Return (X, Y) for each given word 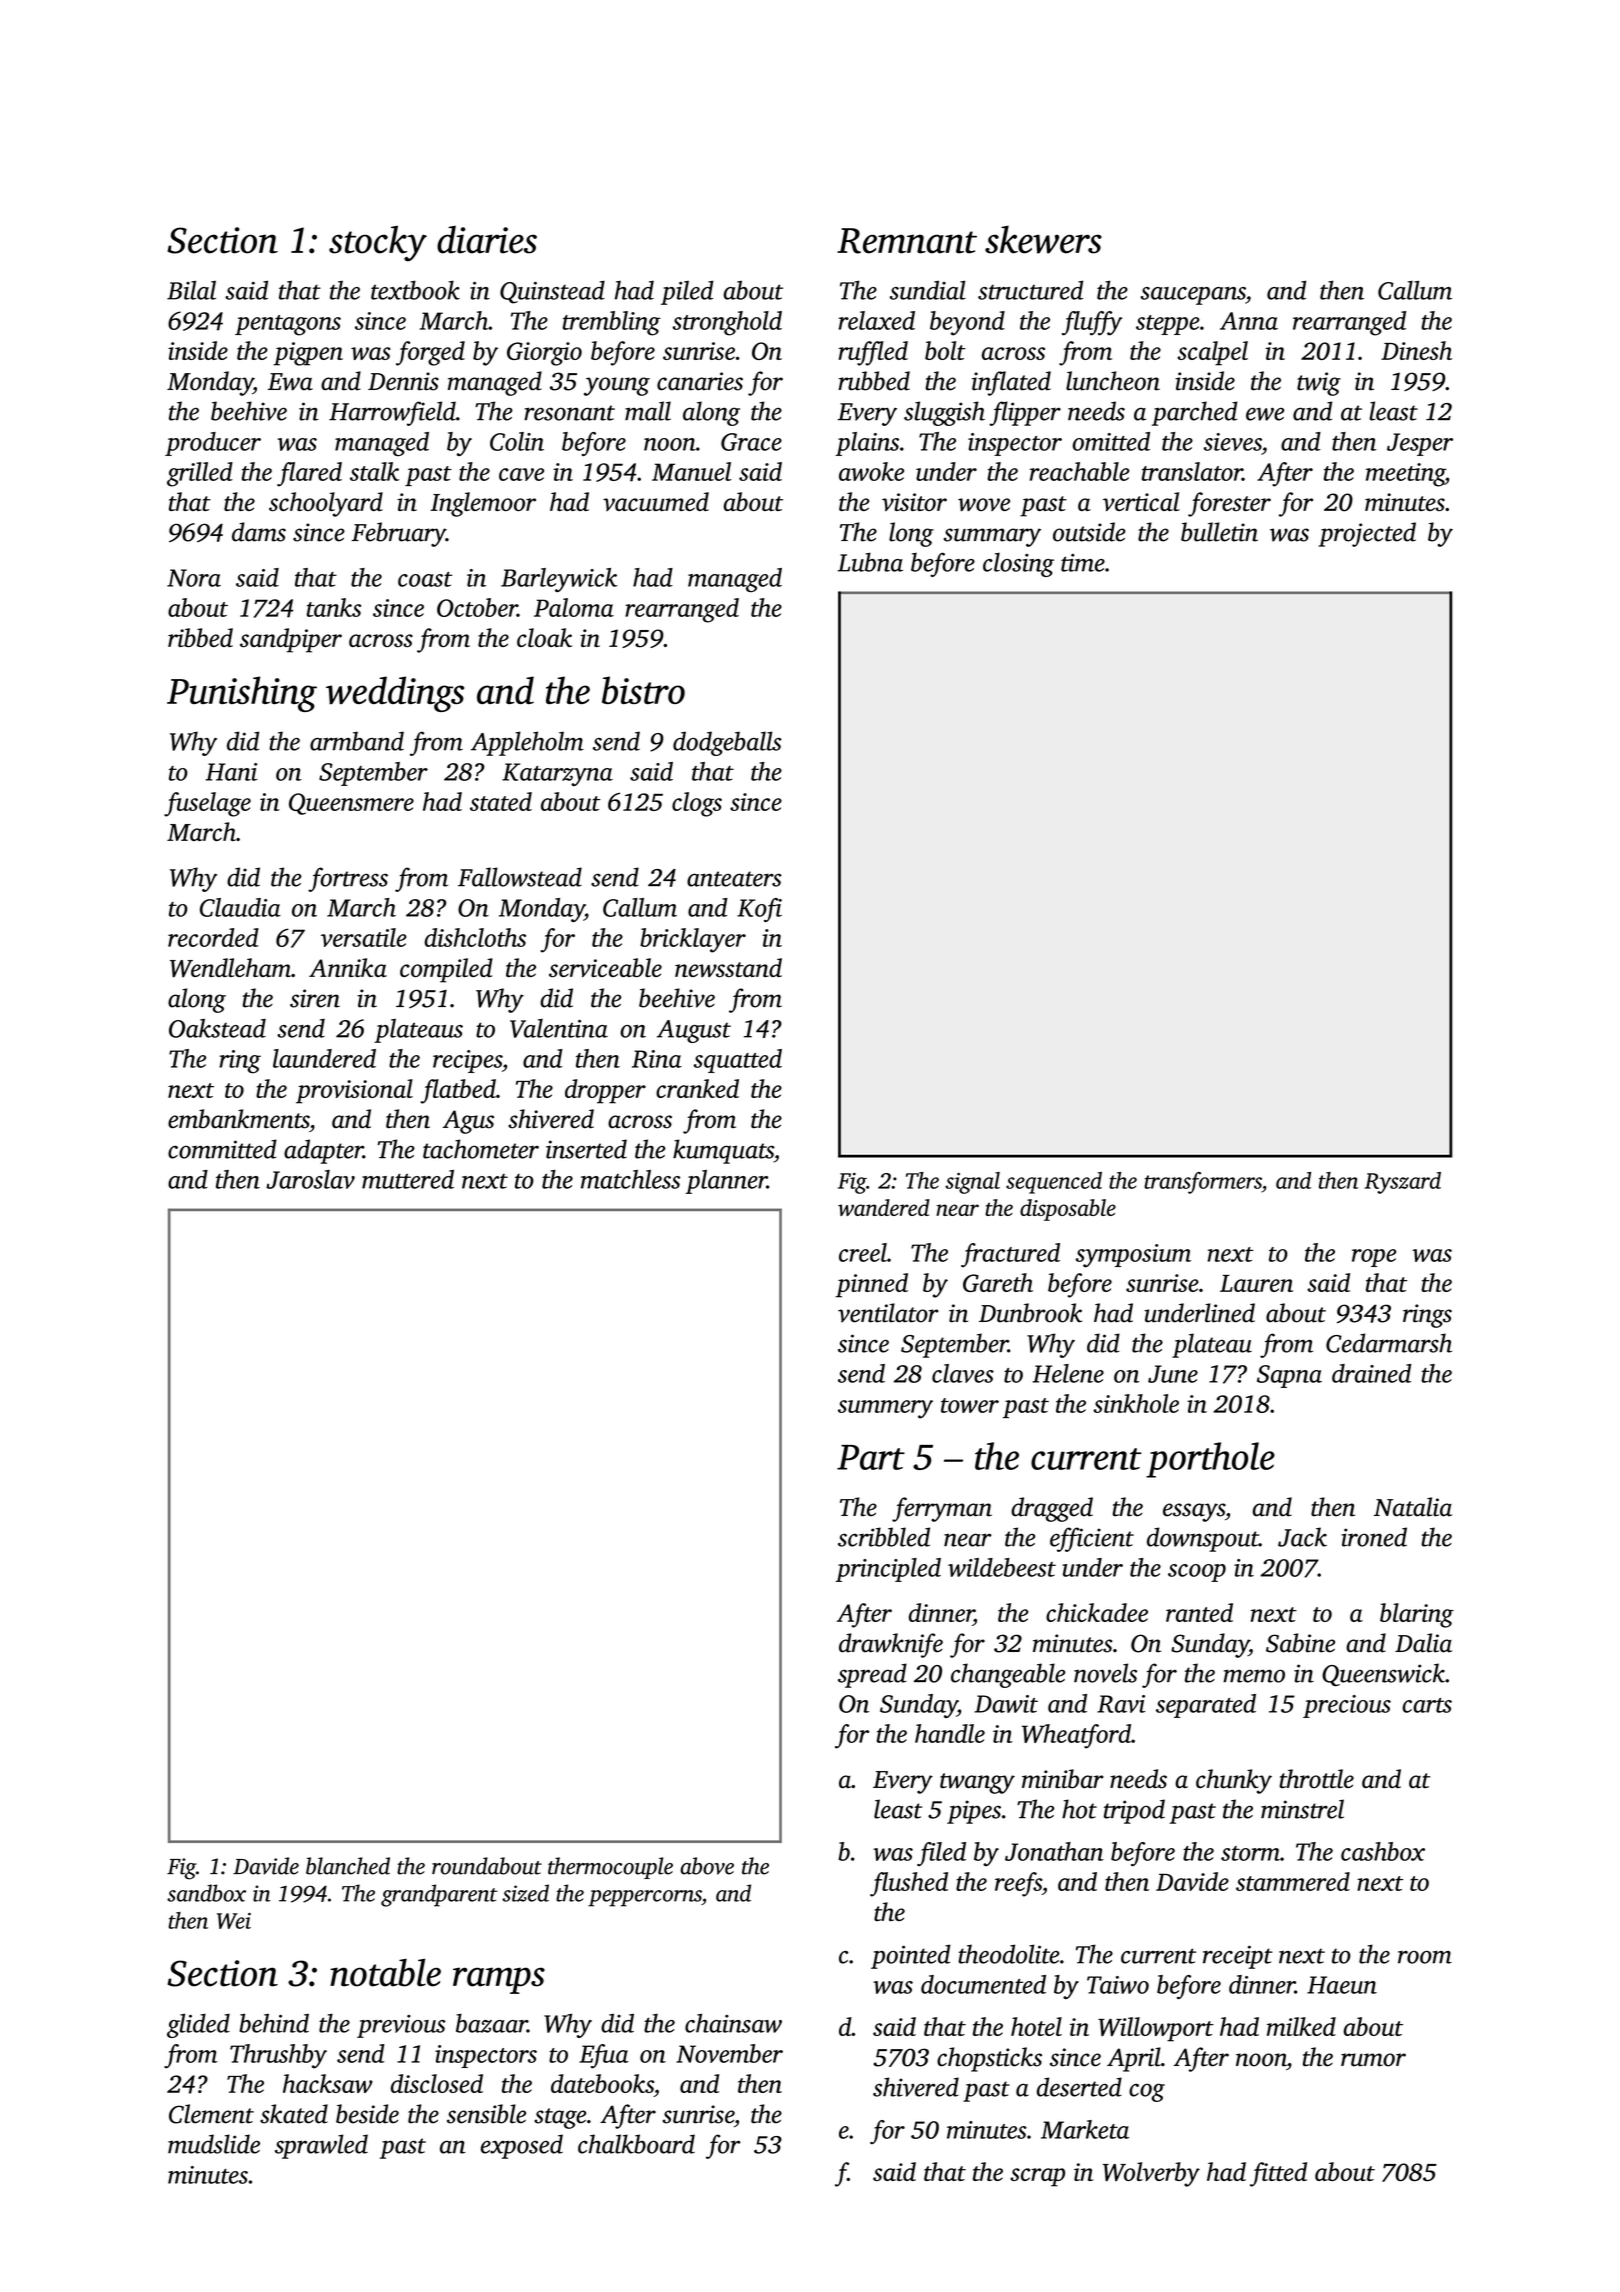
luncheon (1113, 381)
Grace (751, 442)
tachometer (481, 1149)
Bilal (191, 290)
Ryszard (1403, 1183)
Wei (234, 1921)
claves (963, 1373)
